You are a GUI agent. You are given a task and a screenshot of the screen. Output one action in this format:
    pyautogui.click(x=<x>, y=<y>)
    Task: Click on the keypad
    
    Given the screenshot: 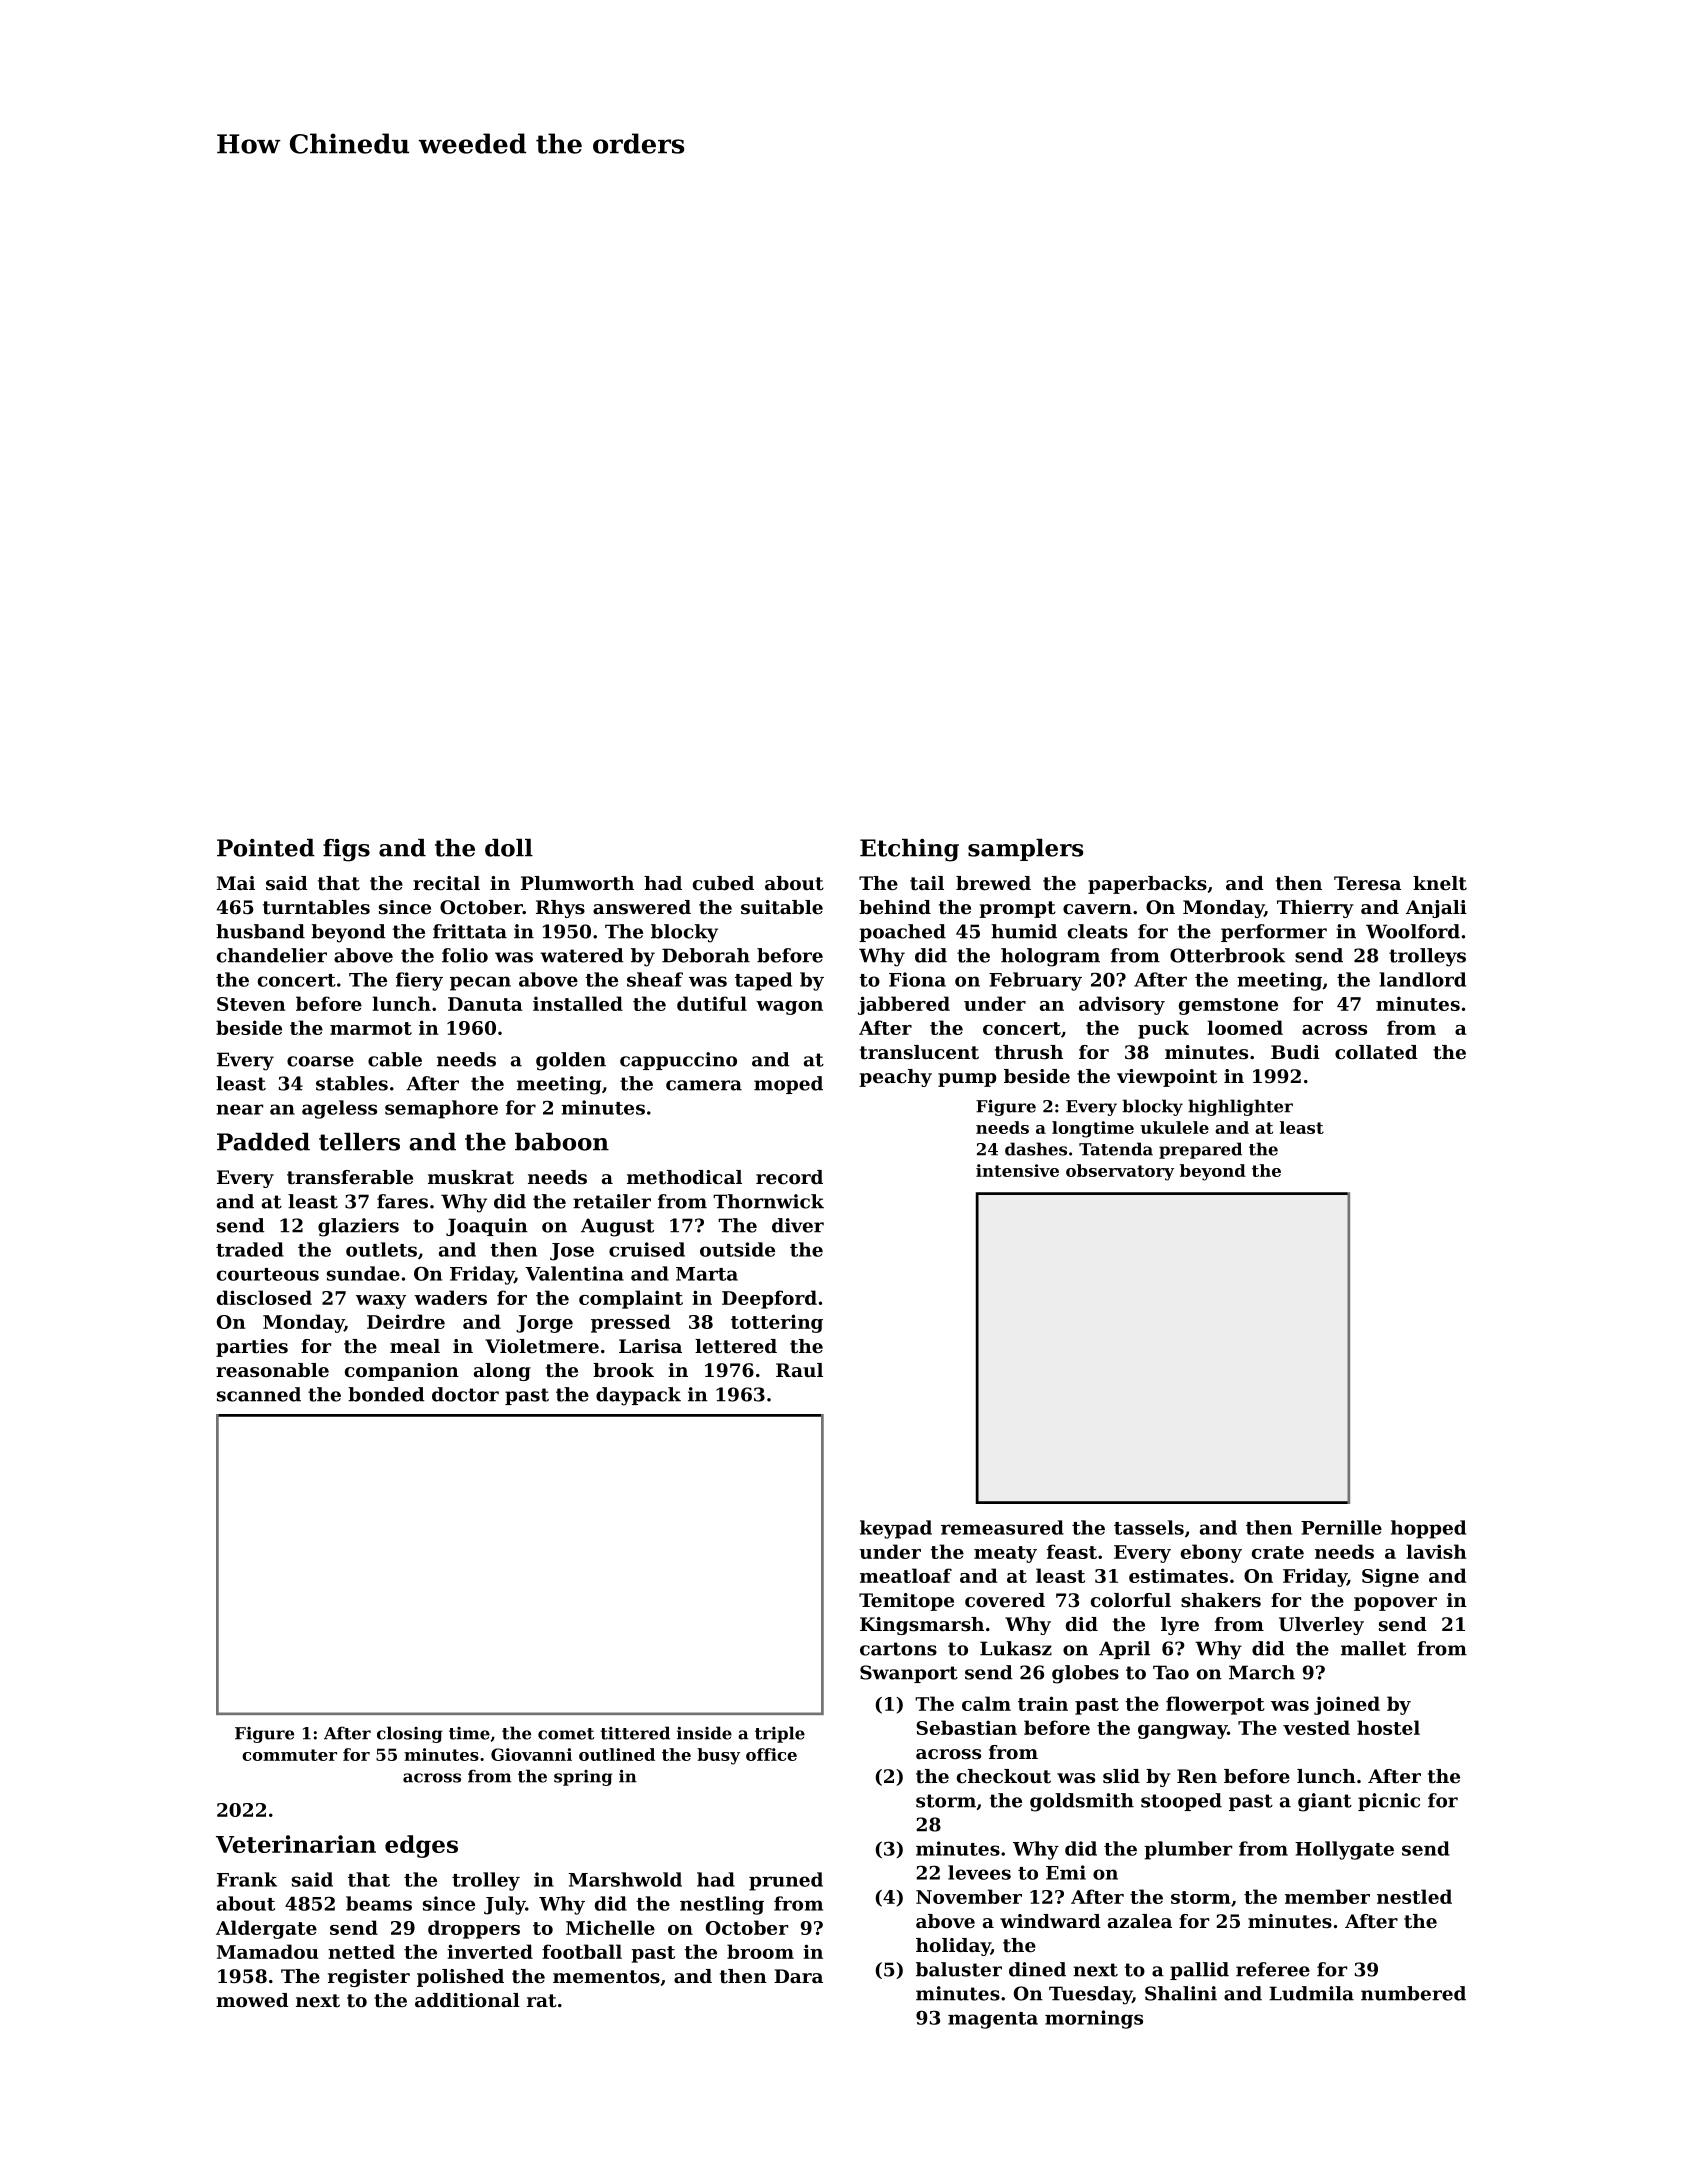 What is the action you would take?
    pyautogui.click(x=896, y=1529)
